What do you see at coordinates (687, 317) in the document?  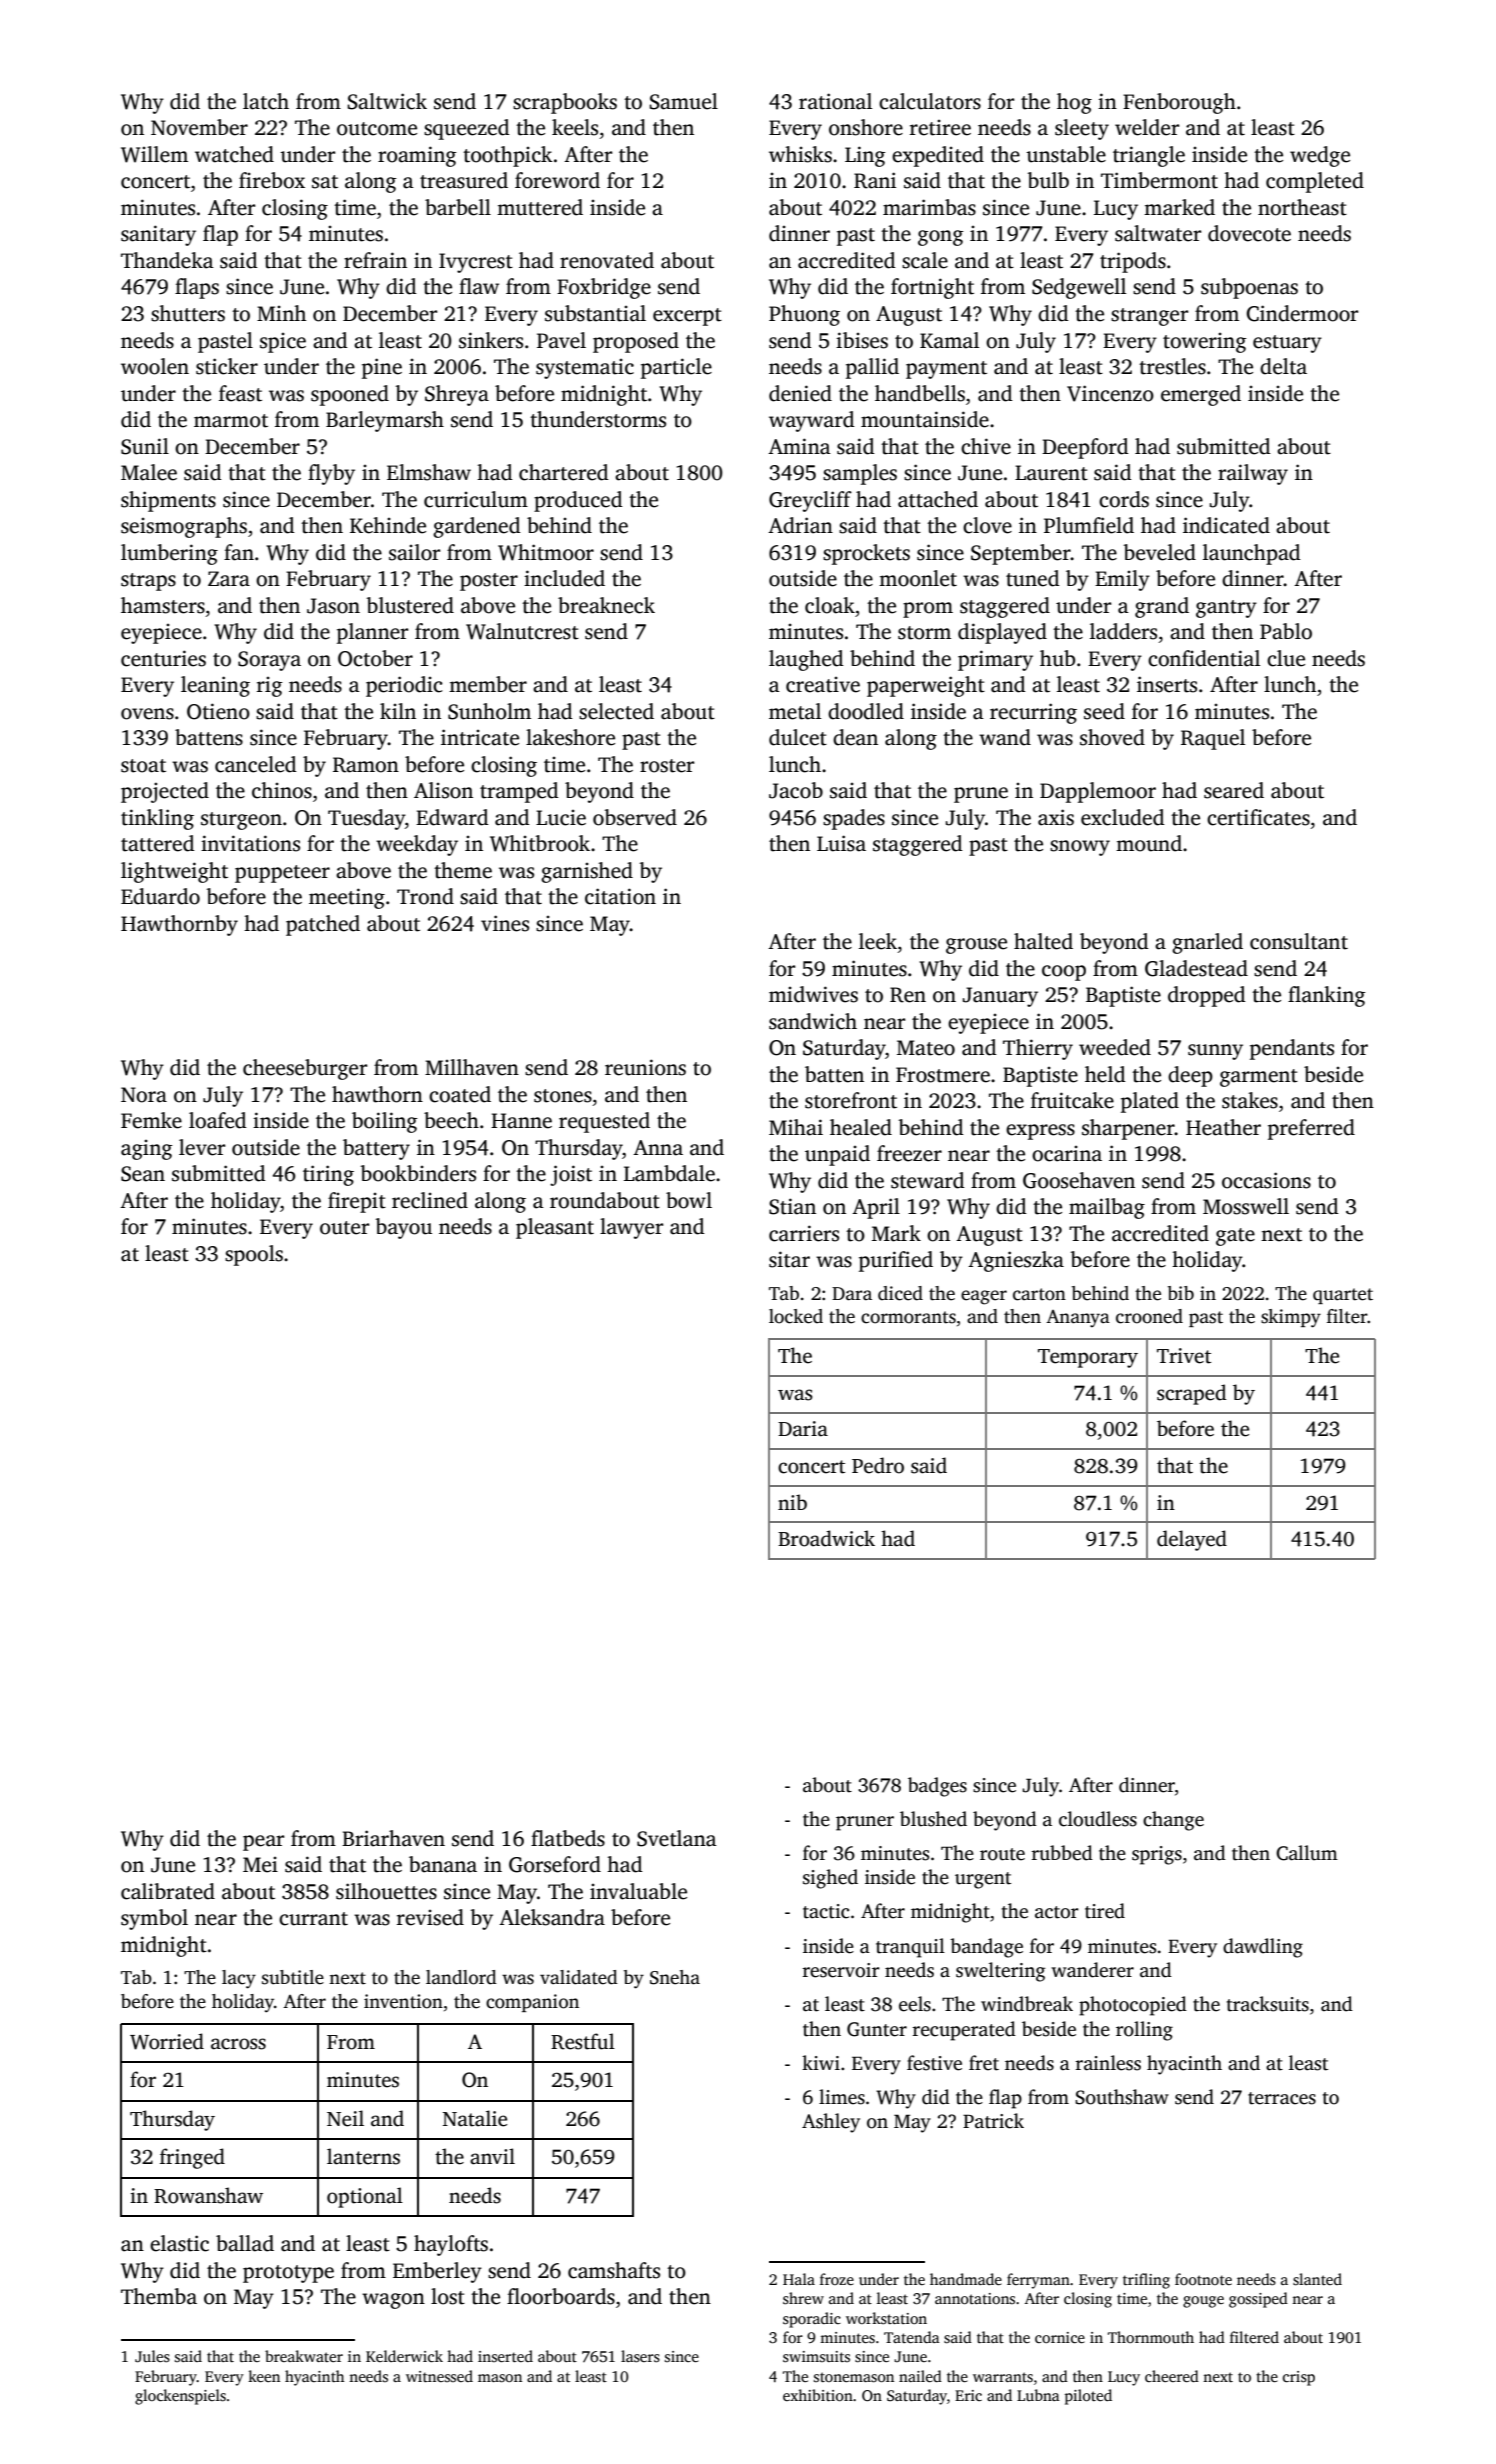 I see `excerpt` at bounding box center [687, 317].
